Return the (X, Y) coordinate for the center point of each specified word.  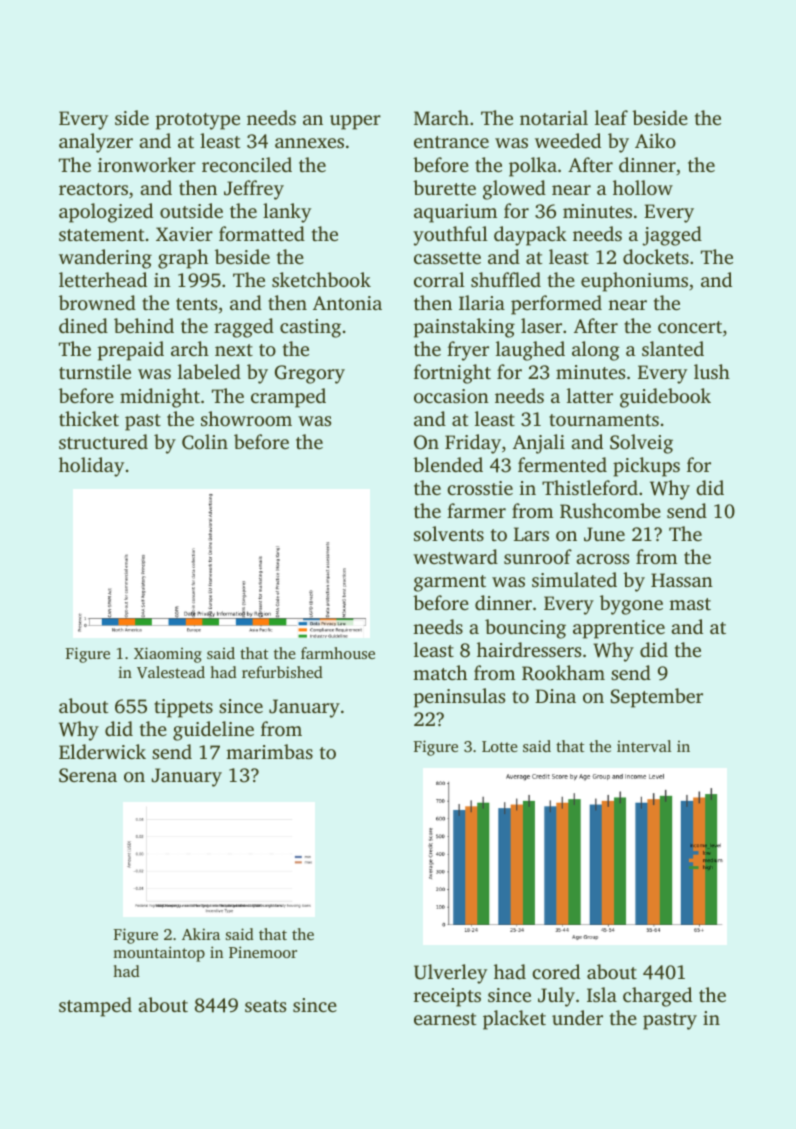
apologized (106, 213)
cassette (447, 258)
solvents (449, 533)
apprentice (619, 629)
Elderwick (102, 751)
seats (265, 1006)
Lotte (500, 746)
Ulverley (450, 974)
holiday (91, 467)
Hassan (682, 580)
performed (556, 305)
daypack (530, 236)
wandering (105, 259)
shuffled (506, 279)
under (577, 1017)
